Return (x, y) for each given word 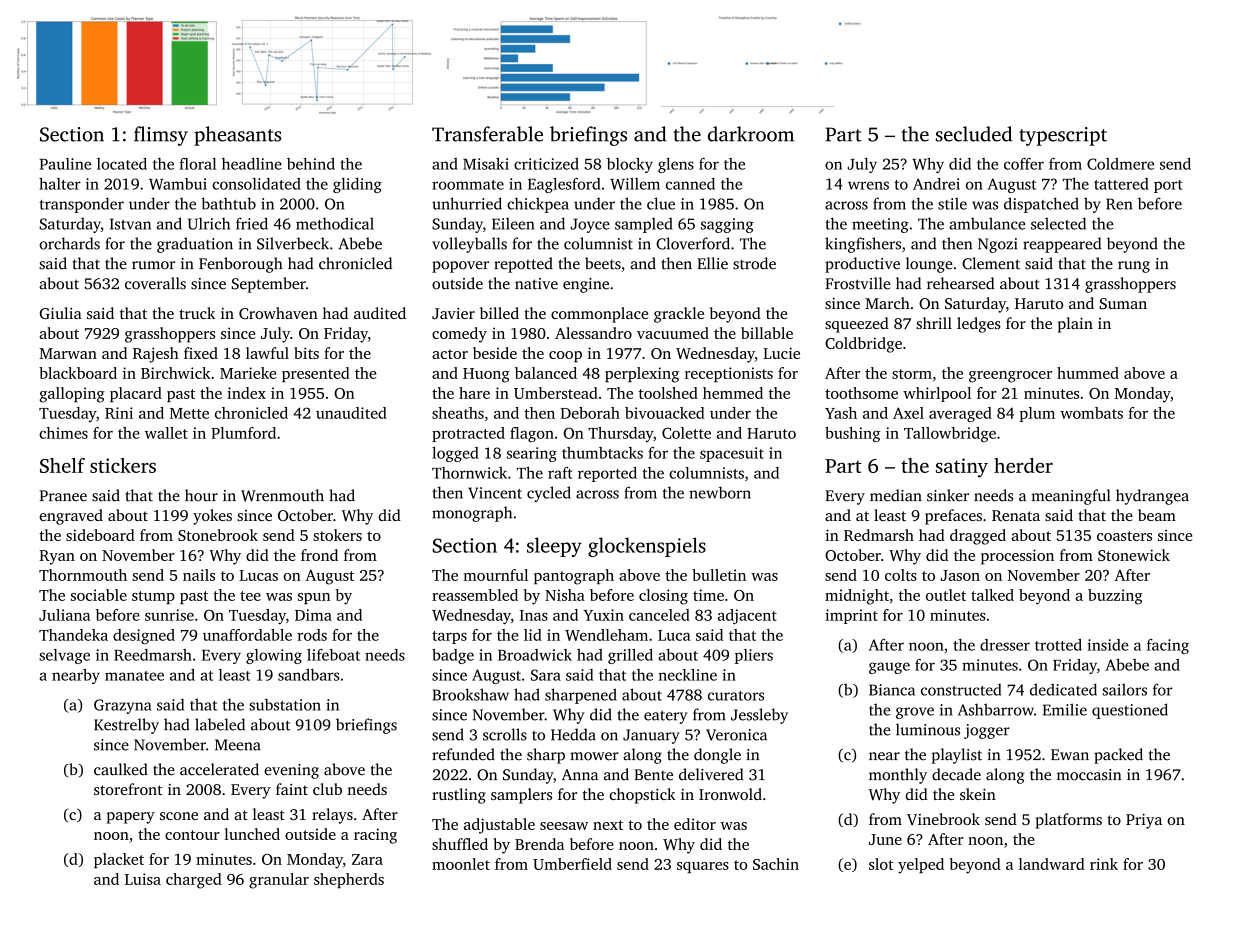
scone (179, 816)
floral (198, 164)
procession (1017, 557)
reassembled (475, 595)
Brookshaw (471, 694)
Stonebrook (218, 535)
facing (1168, 646)
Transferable (487, 134)
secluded (974, 134)
